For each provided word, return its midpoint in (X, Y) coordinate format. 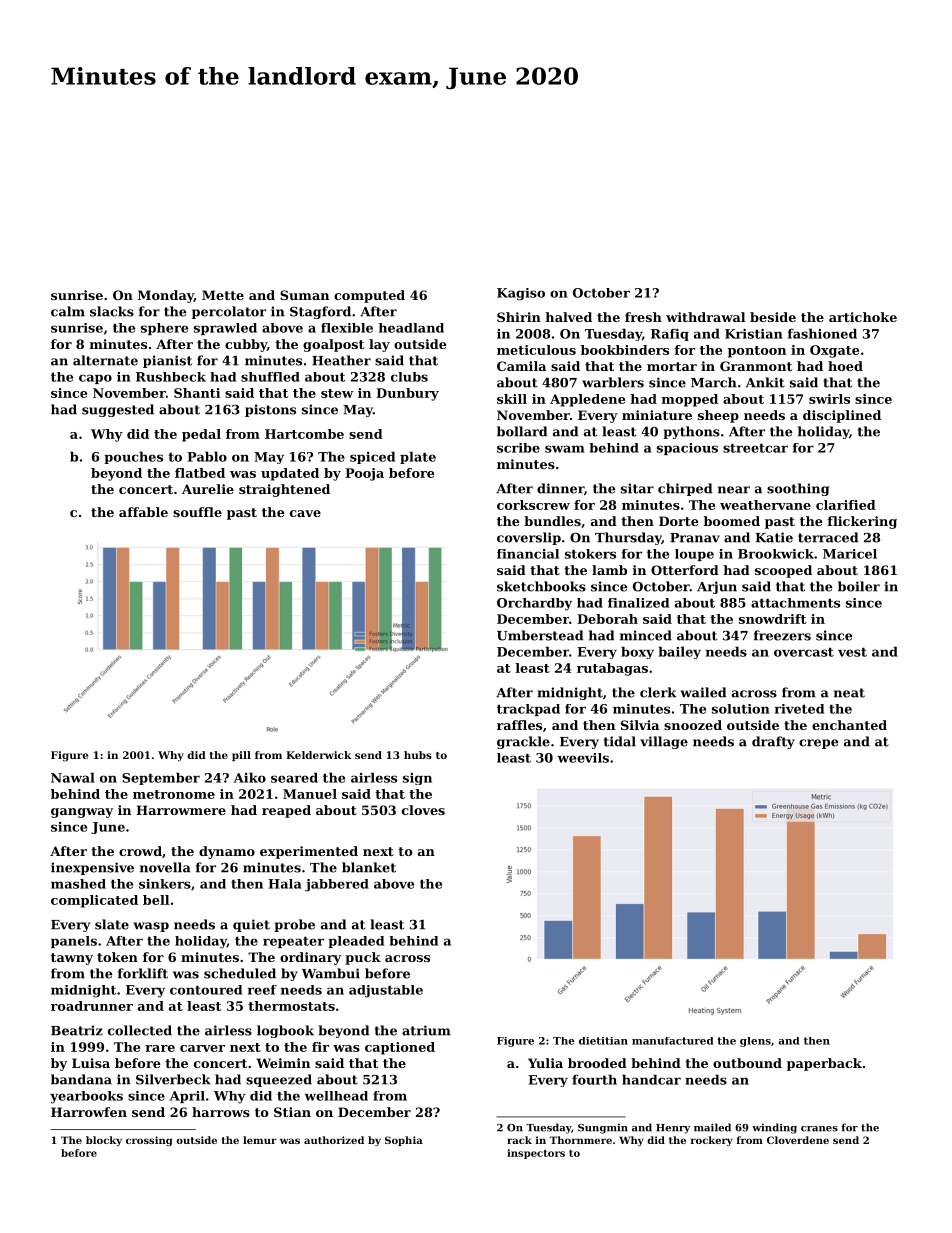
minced (646, 635)
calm (68, 311)
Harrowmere (181, 810)
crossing (149, 1141)
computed (369, 296)
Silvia (640, 725)
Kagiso (521, 294)
